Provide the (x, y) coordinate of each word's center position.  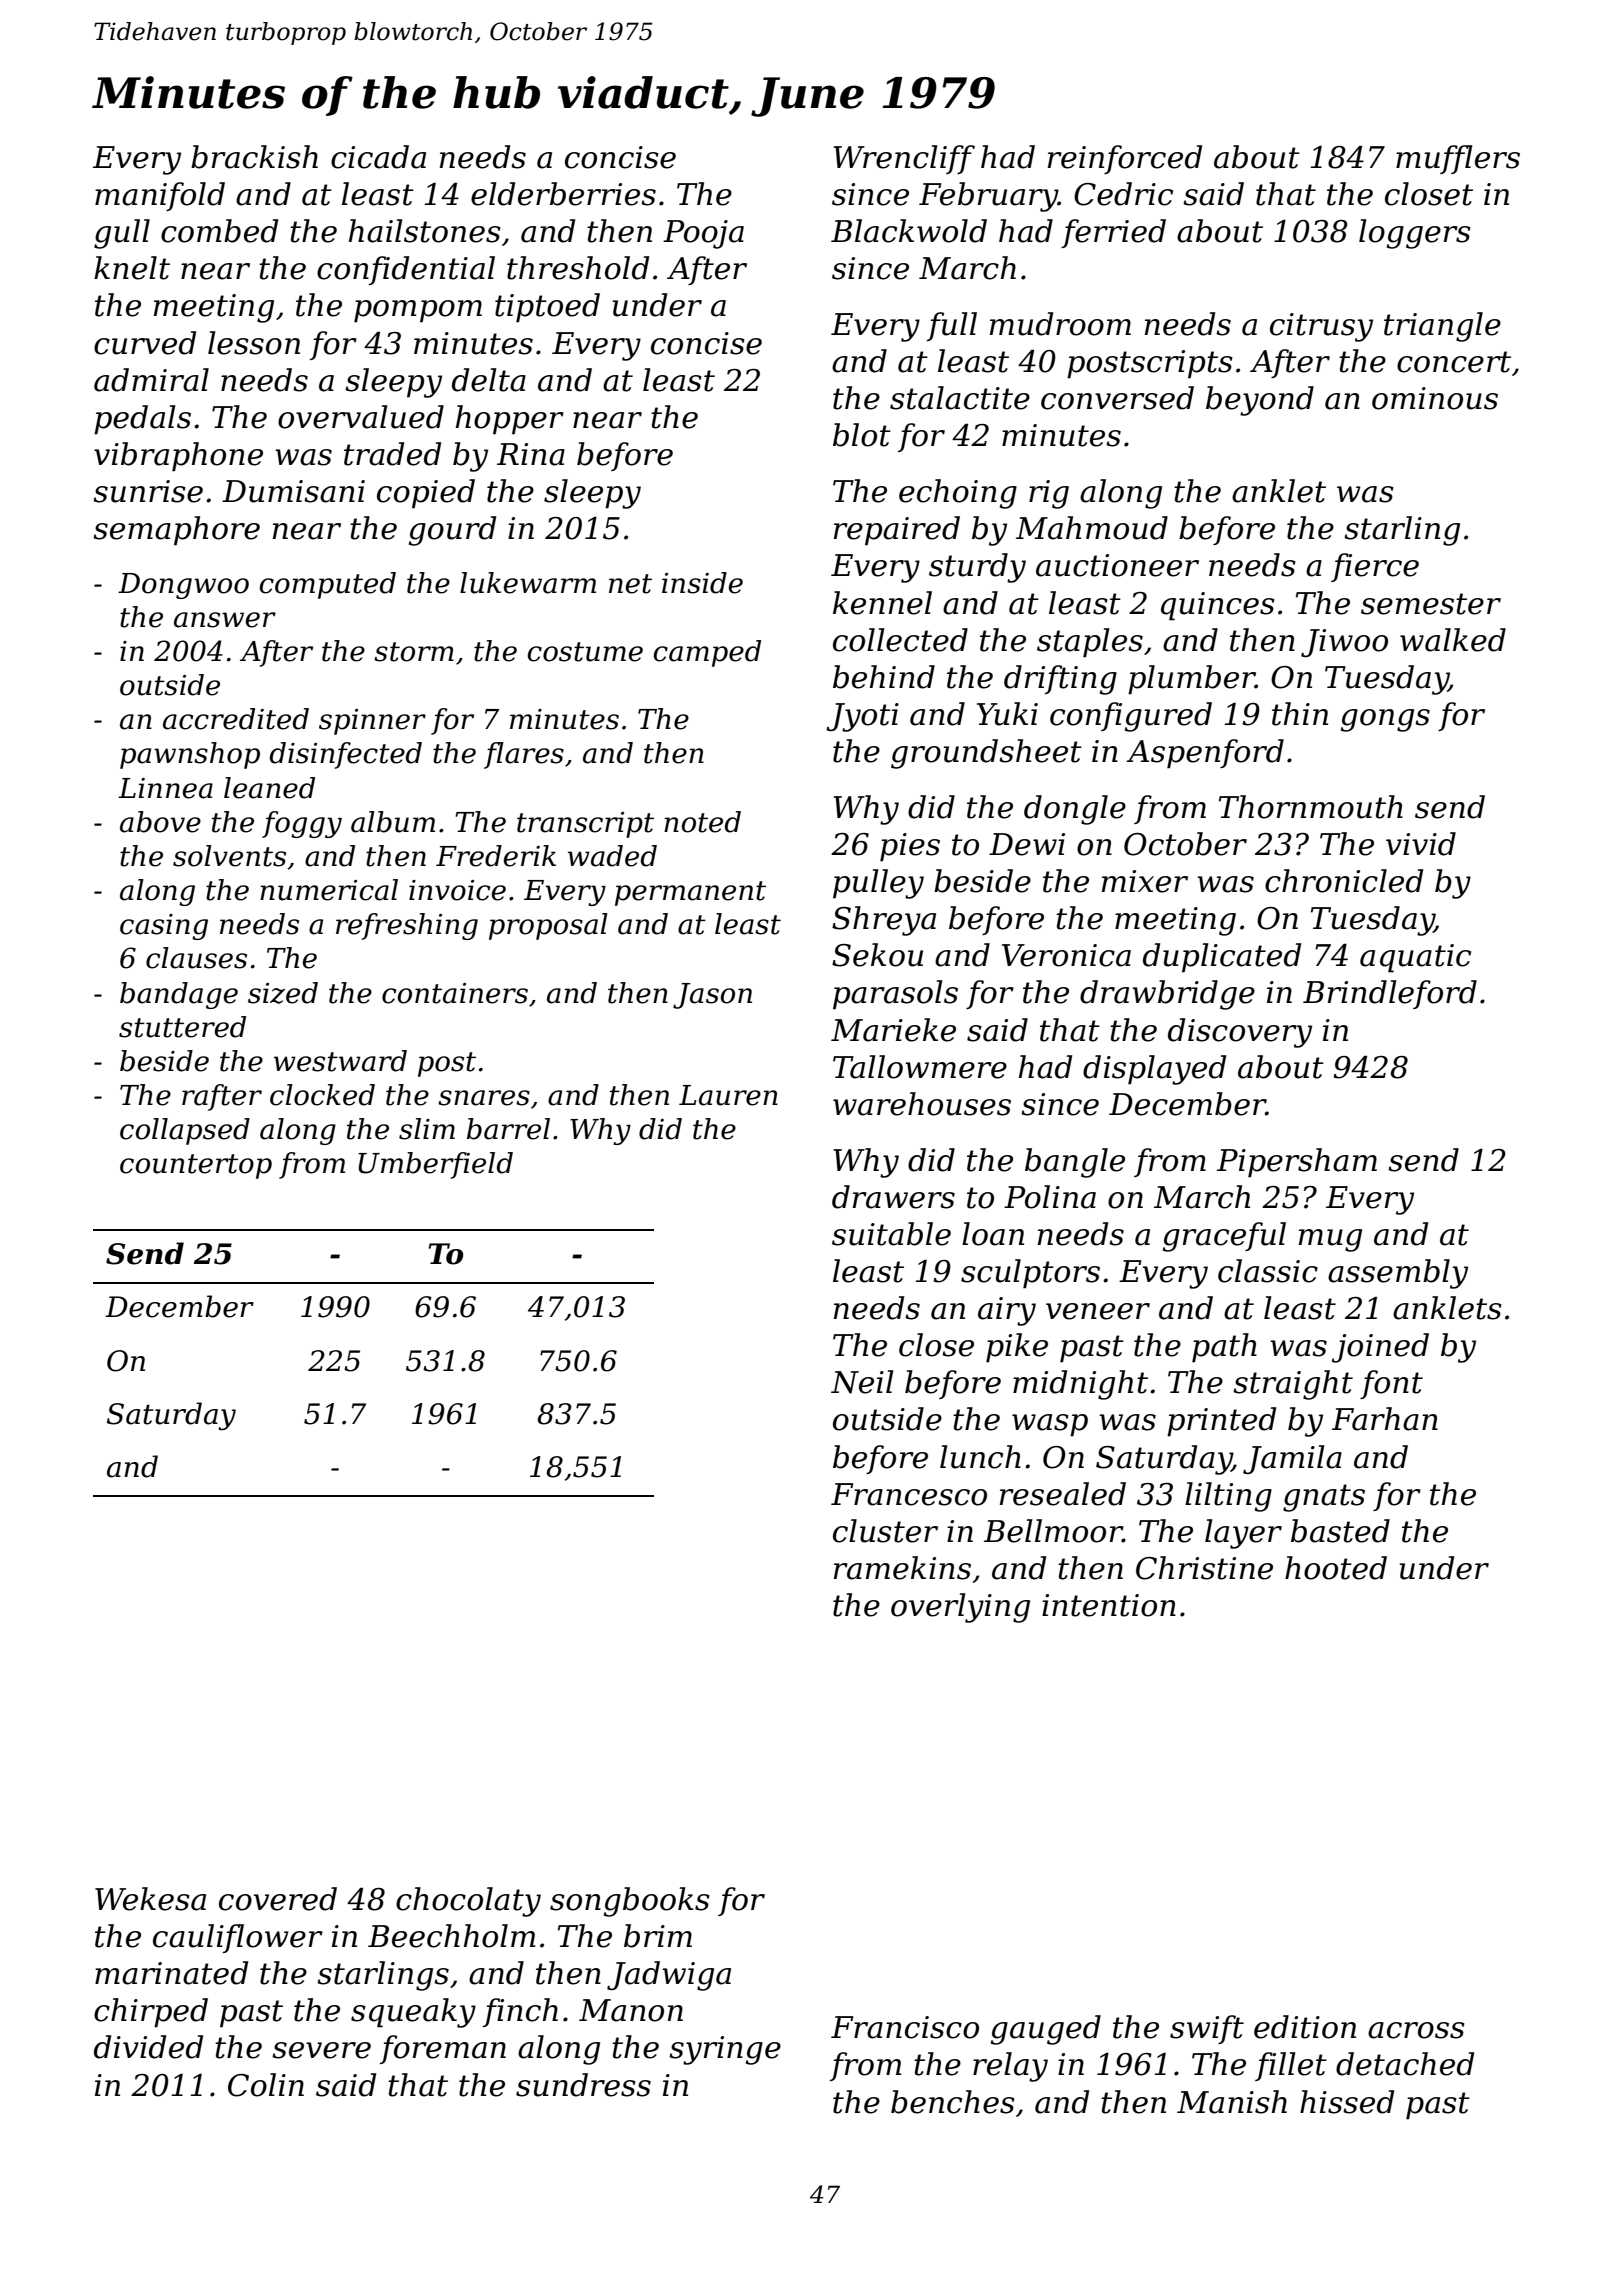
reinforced (1125, 159)
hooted (1336, 1568)
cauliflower (238, 1938)
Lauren (728, 1095)
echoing (958, 494)
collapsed (185, 1131)
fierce (1375, 567)
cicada (378, 157)
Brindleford (1390, 994)
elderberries (563, 194)
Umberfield (435, 1165)
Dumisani (293, 491)
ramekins (902, 1568)
